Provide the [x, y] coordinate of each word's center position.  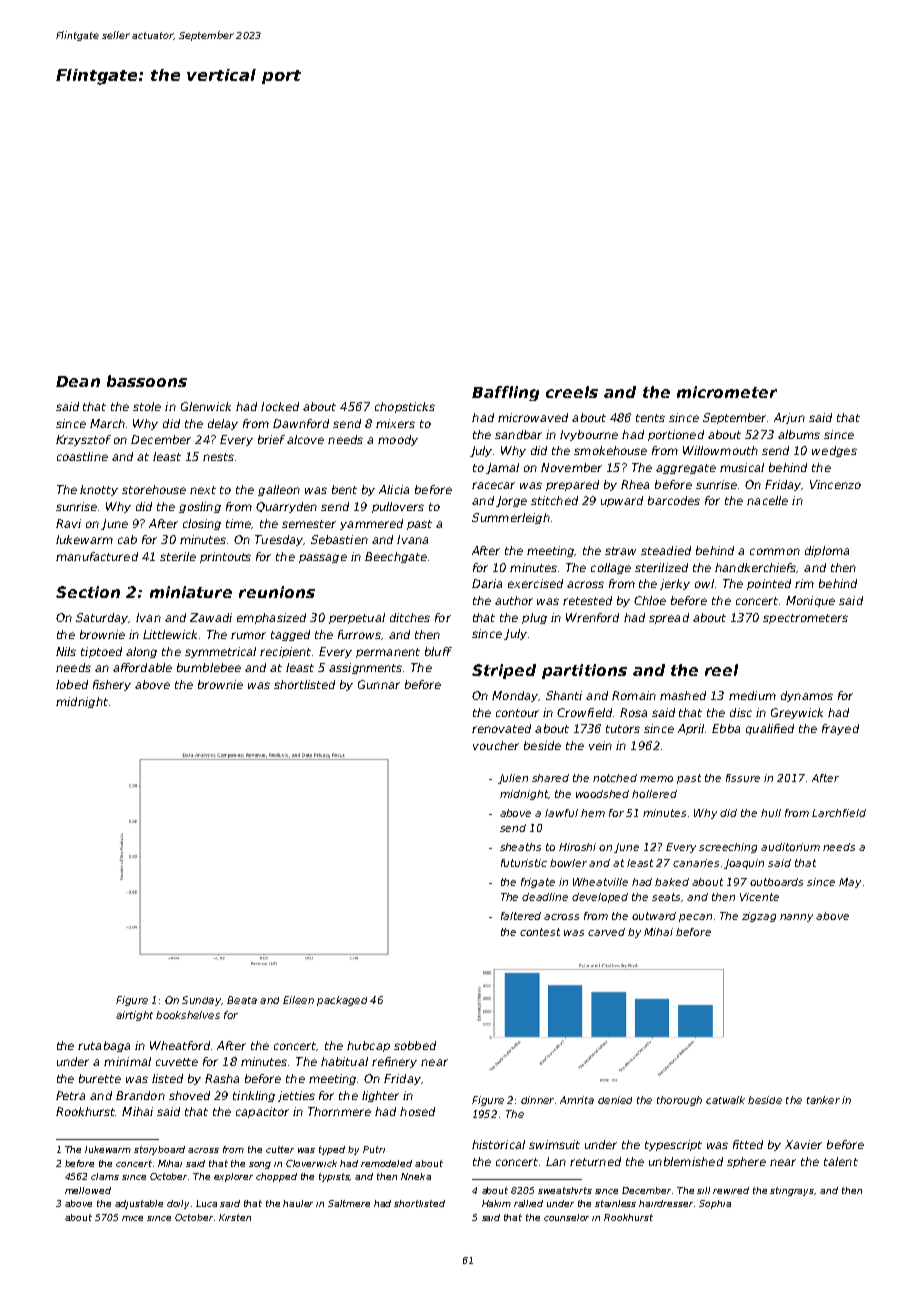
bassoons [147, 381]
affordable [142, 667]
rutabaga [104, 1046]
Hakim [496, 1203]
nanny [796, 918]
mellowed [88, 1190]
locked [280, 406]
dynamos [807, 696]
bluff [438, 651]
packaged [342, 1001]
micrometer [727, 392]
